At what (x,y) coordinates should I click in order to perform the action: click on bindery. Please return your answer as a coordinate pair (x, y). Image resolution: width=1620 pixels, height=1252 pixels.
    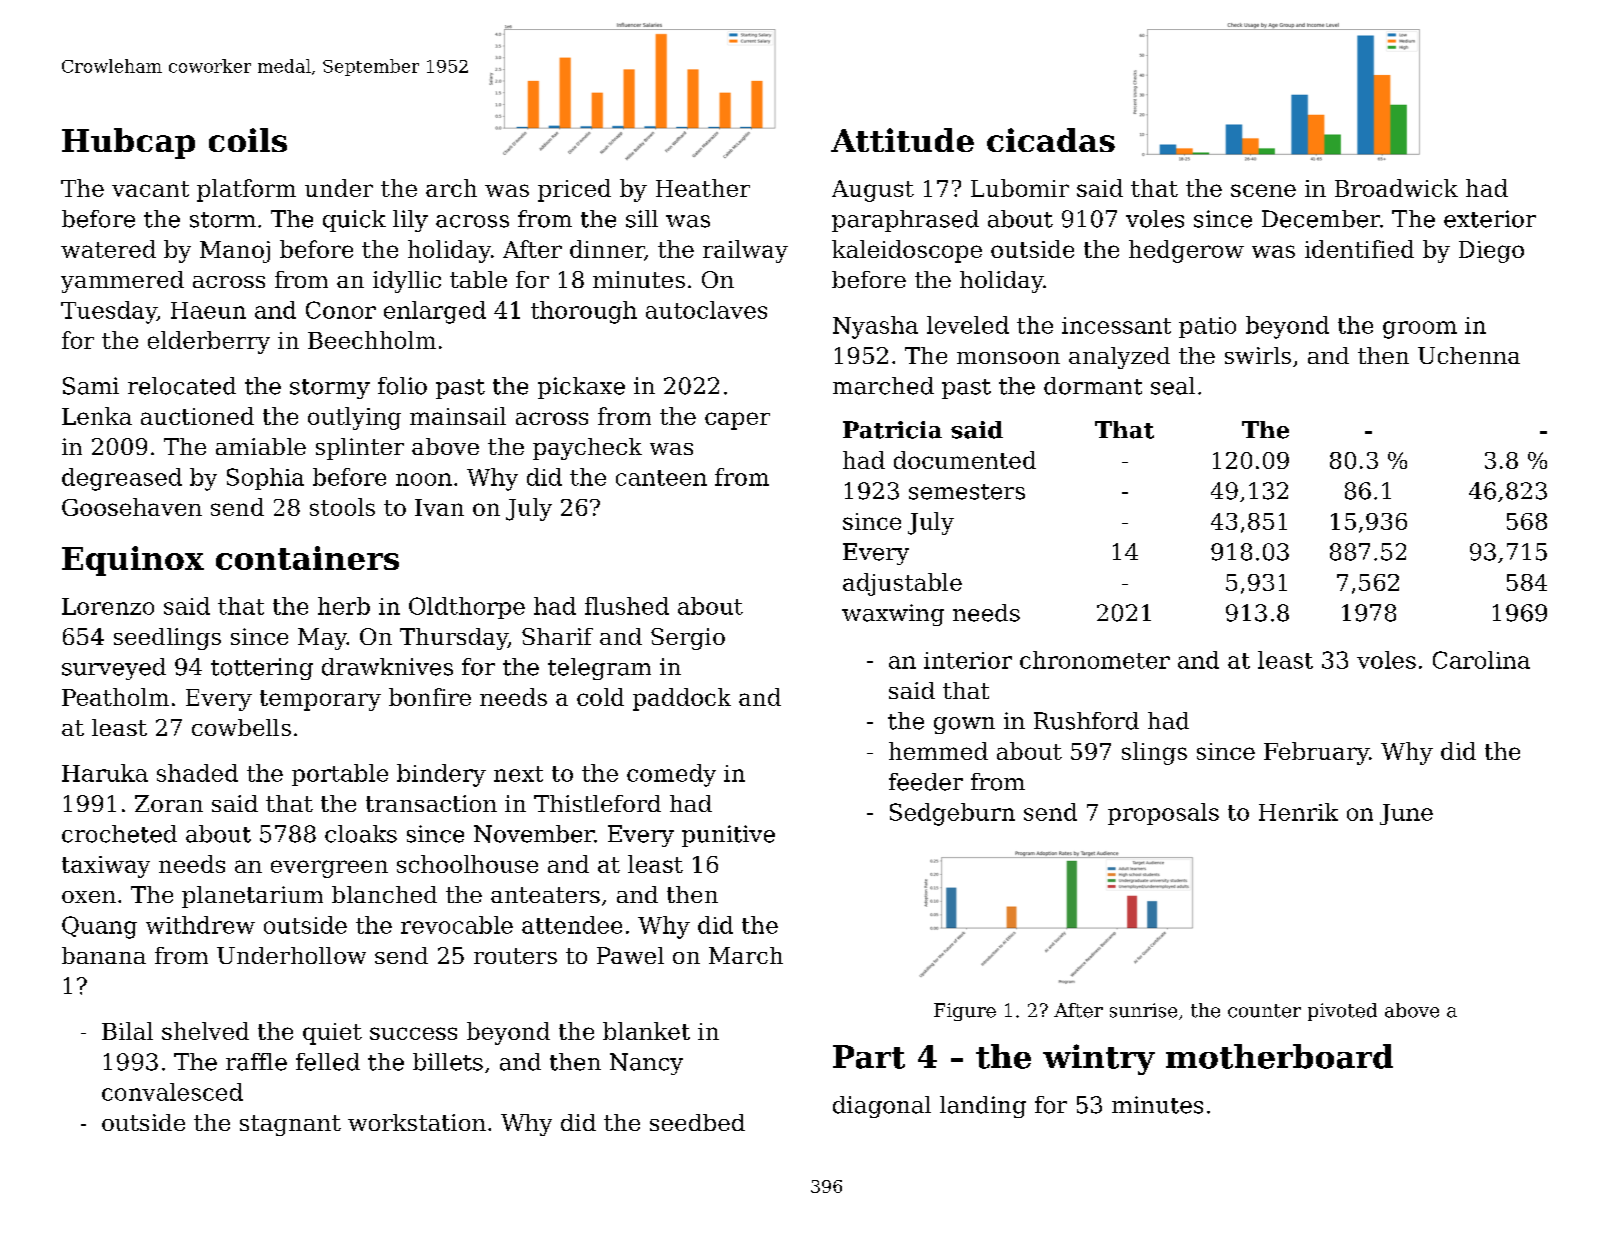
    Looking at the image, I should click on (441, 775).
